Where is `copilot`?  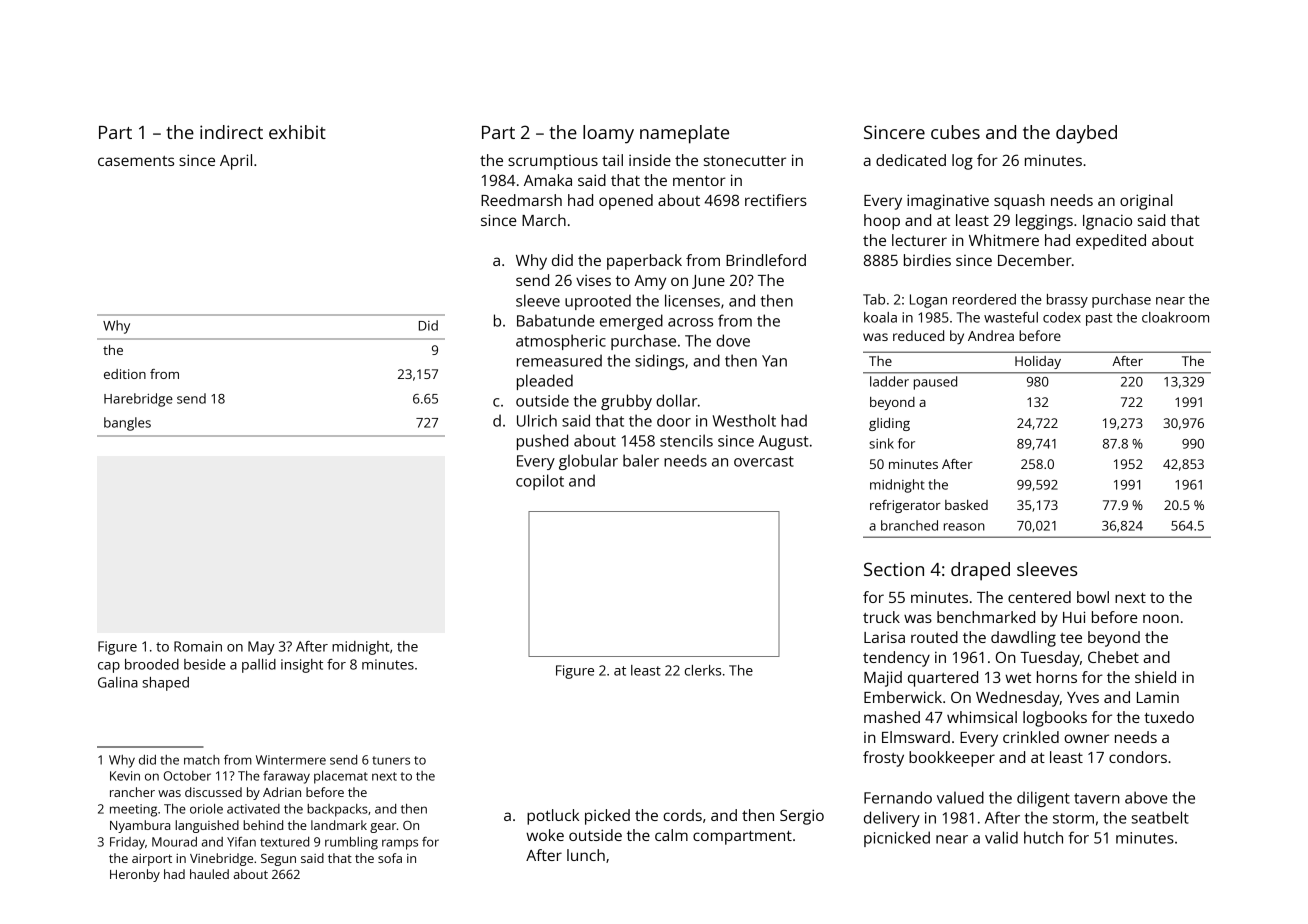
copilot is located at coordinates (540, 482).
